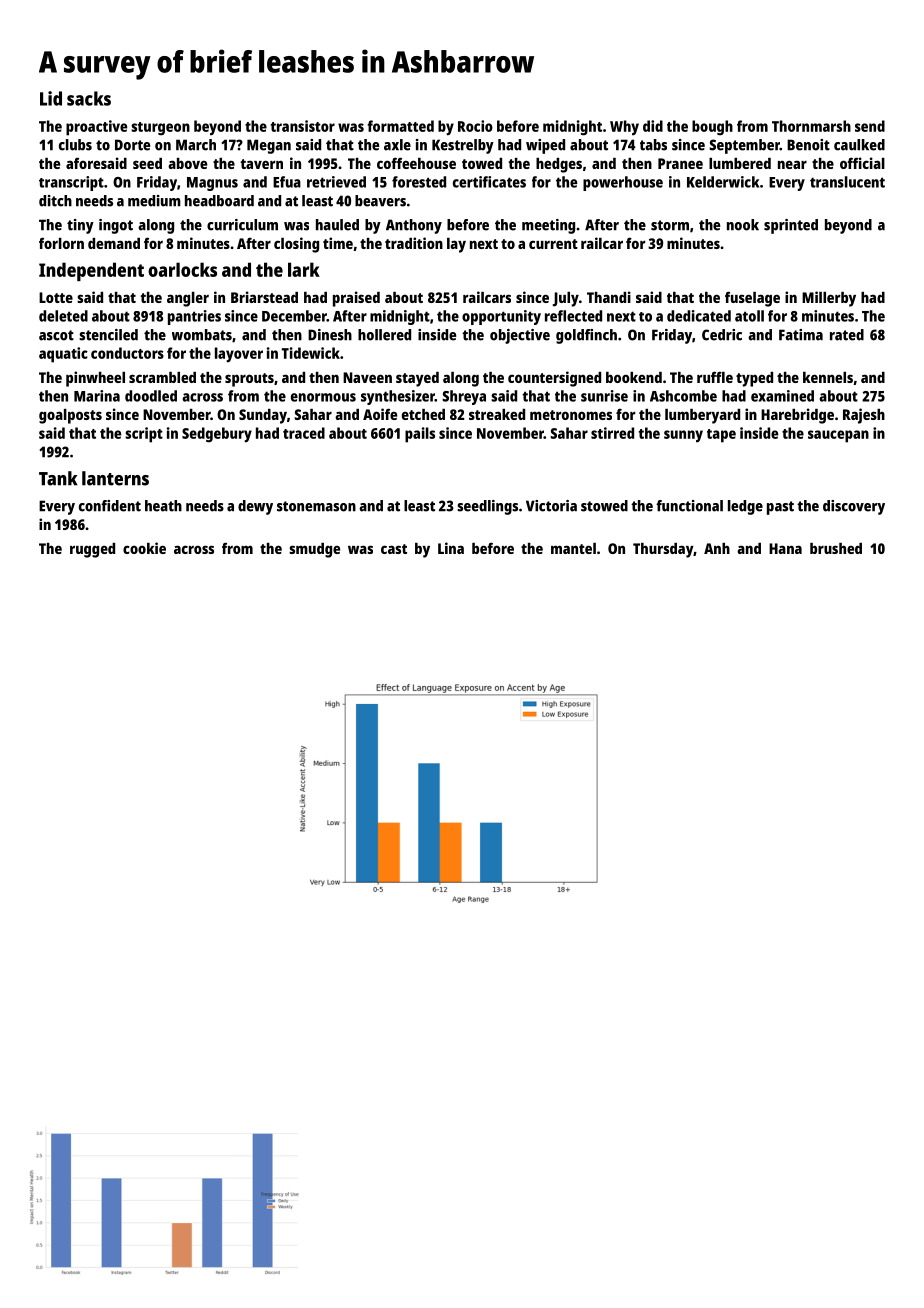 Image resolution: width=924 pixels, height=1308 pixels. Describe the element at coordinates (717, 548) in the screenshot. I see `Anh` at that location.
